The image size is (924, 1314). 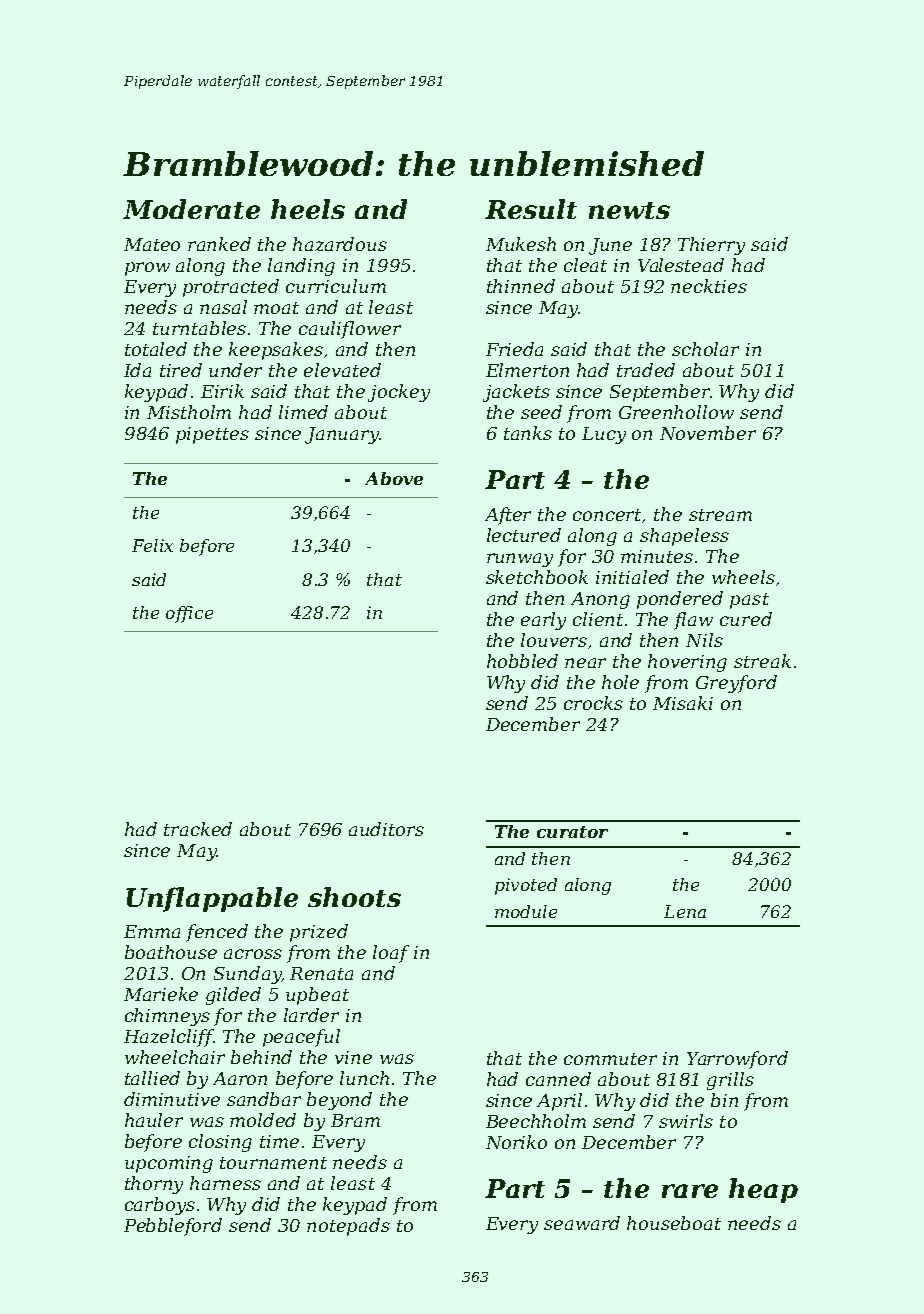 What do you see at coordinates (172, 1099) in the page?
I see `diminutive` at bounding box center [172, 1099].
